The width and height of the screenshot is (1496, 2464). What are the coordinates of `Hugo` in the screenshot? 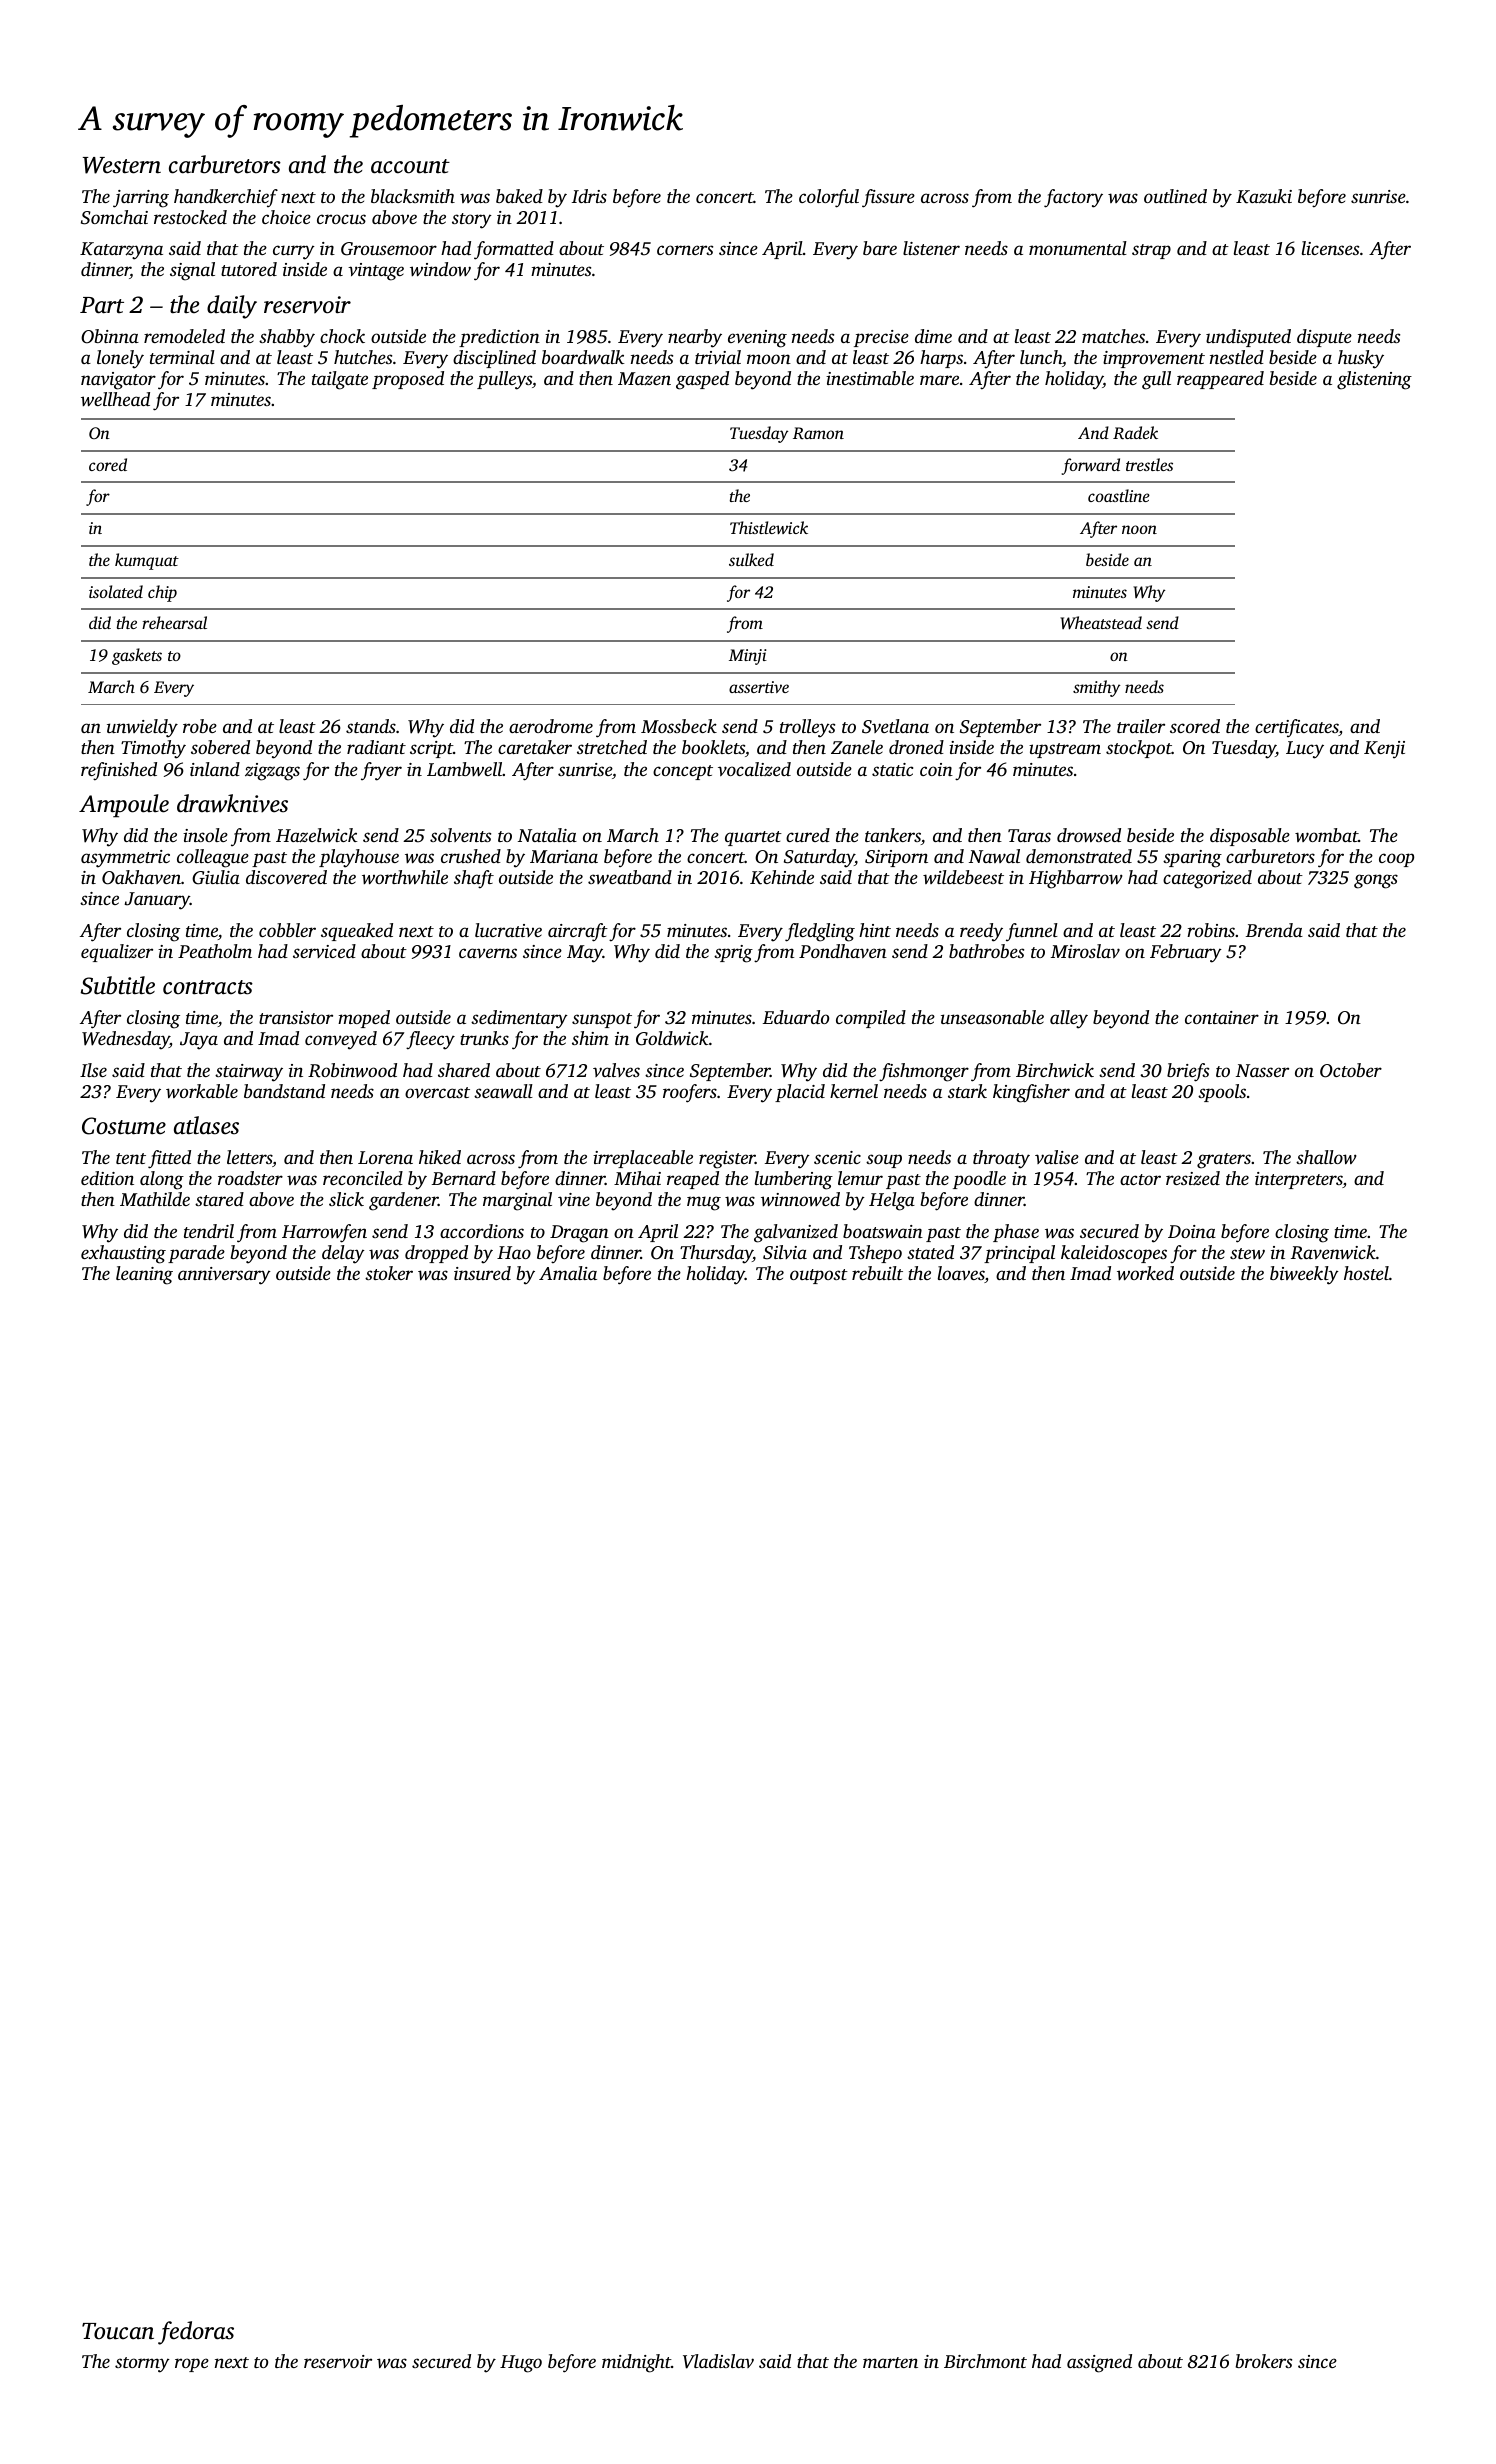 It's located at (521, 2364).
